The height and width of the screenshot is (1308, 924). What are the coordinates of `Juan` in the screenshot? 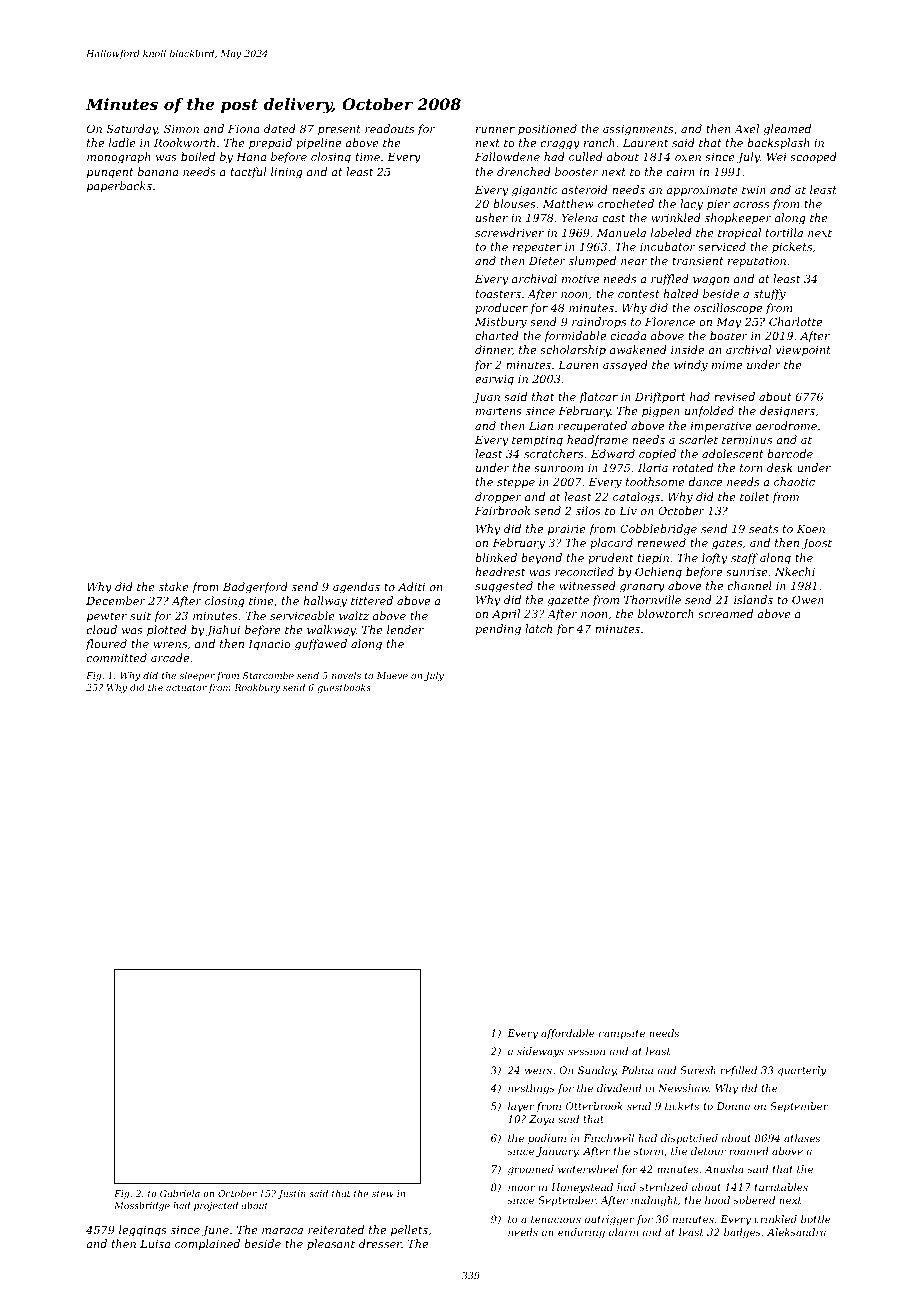 It's located at (486, 398).
